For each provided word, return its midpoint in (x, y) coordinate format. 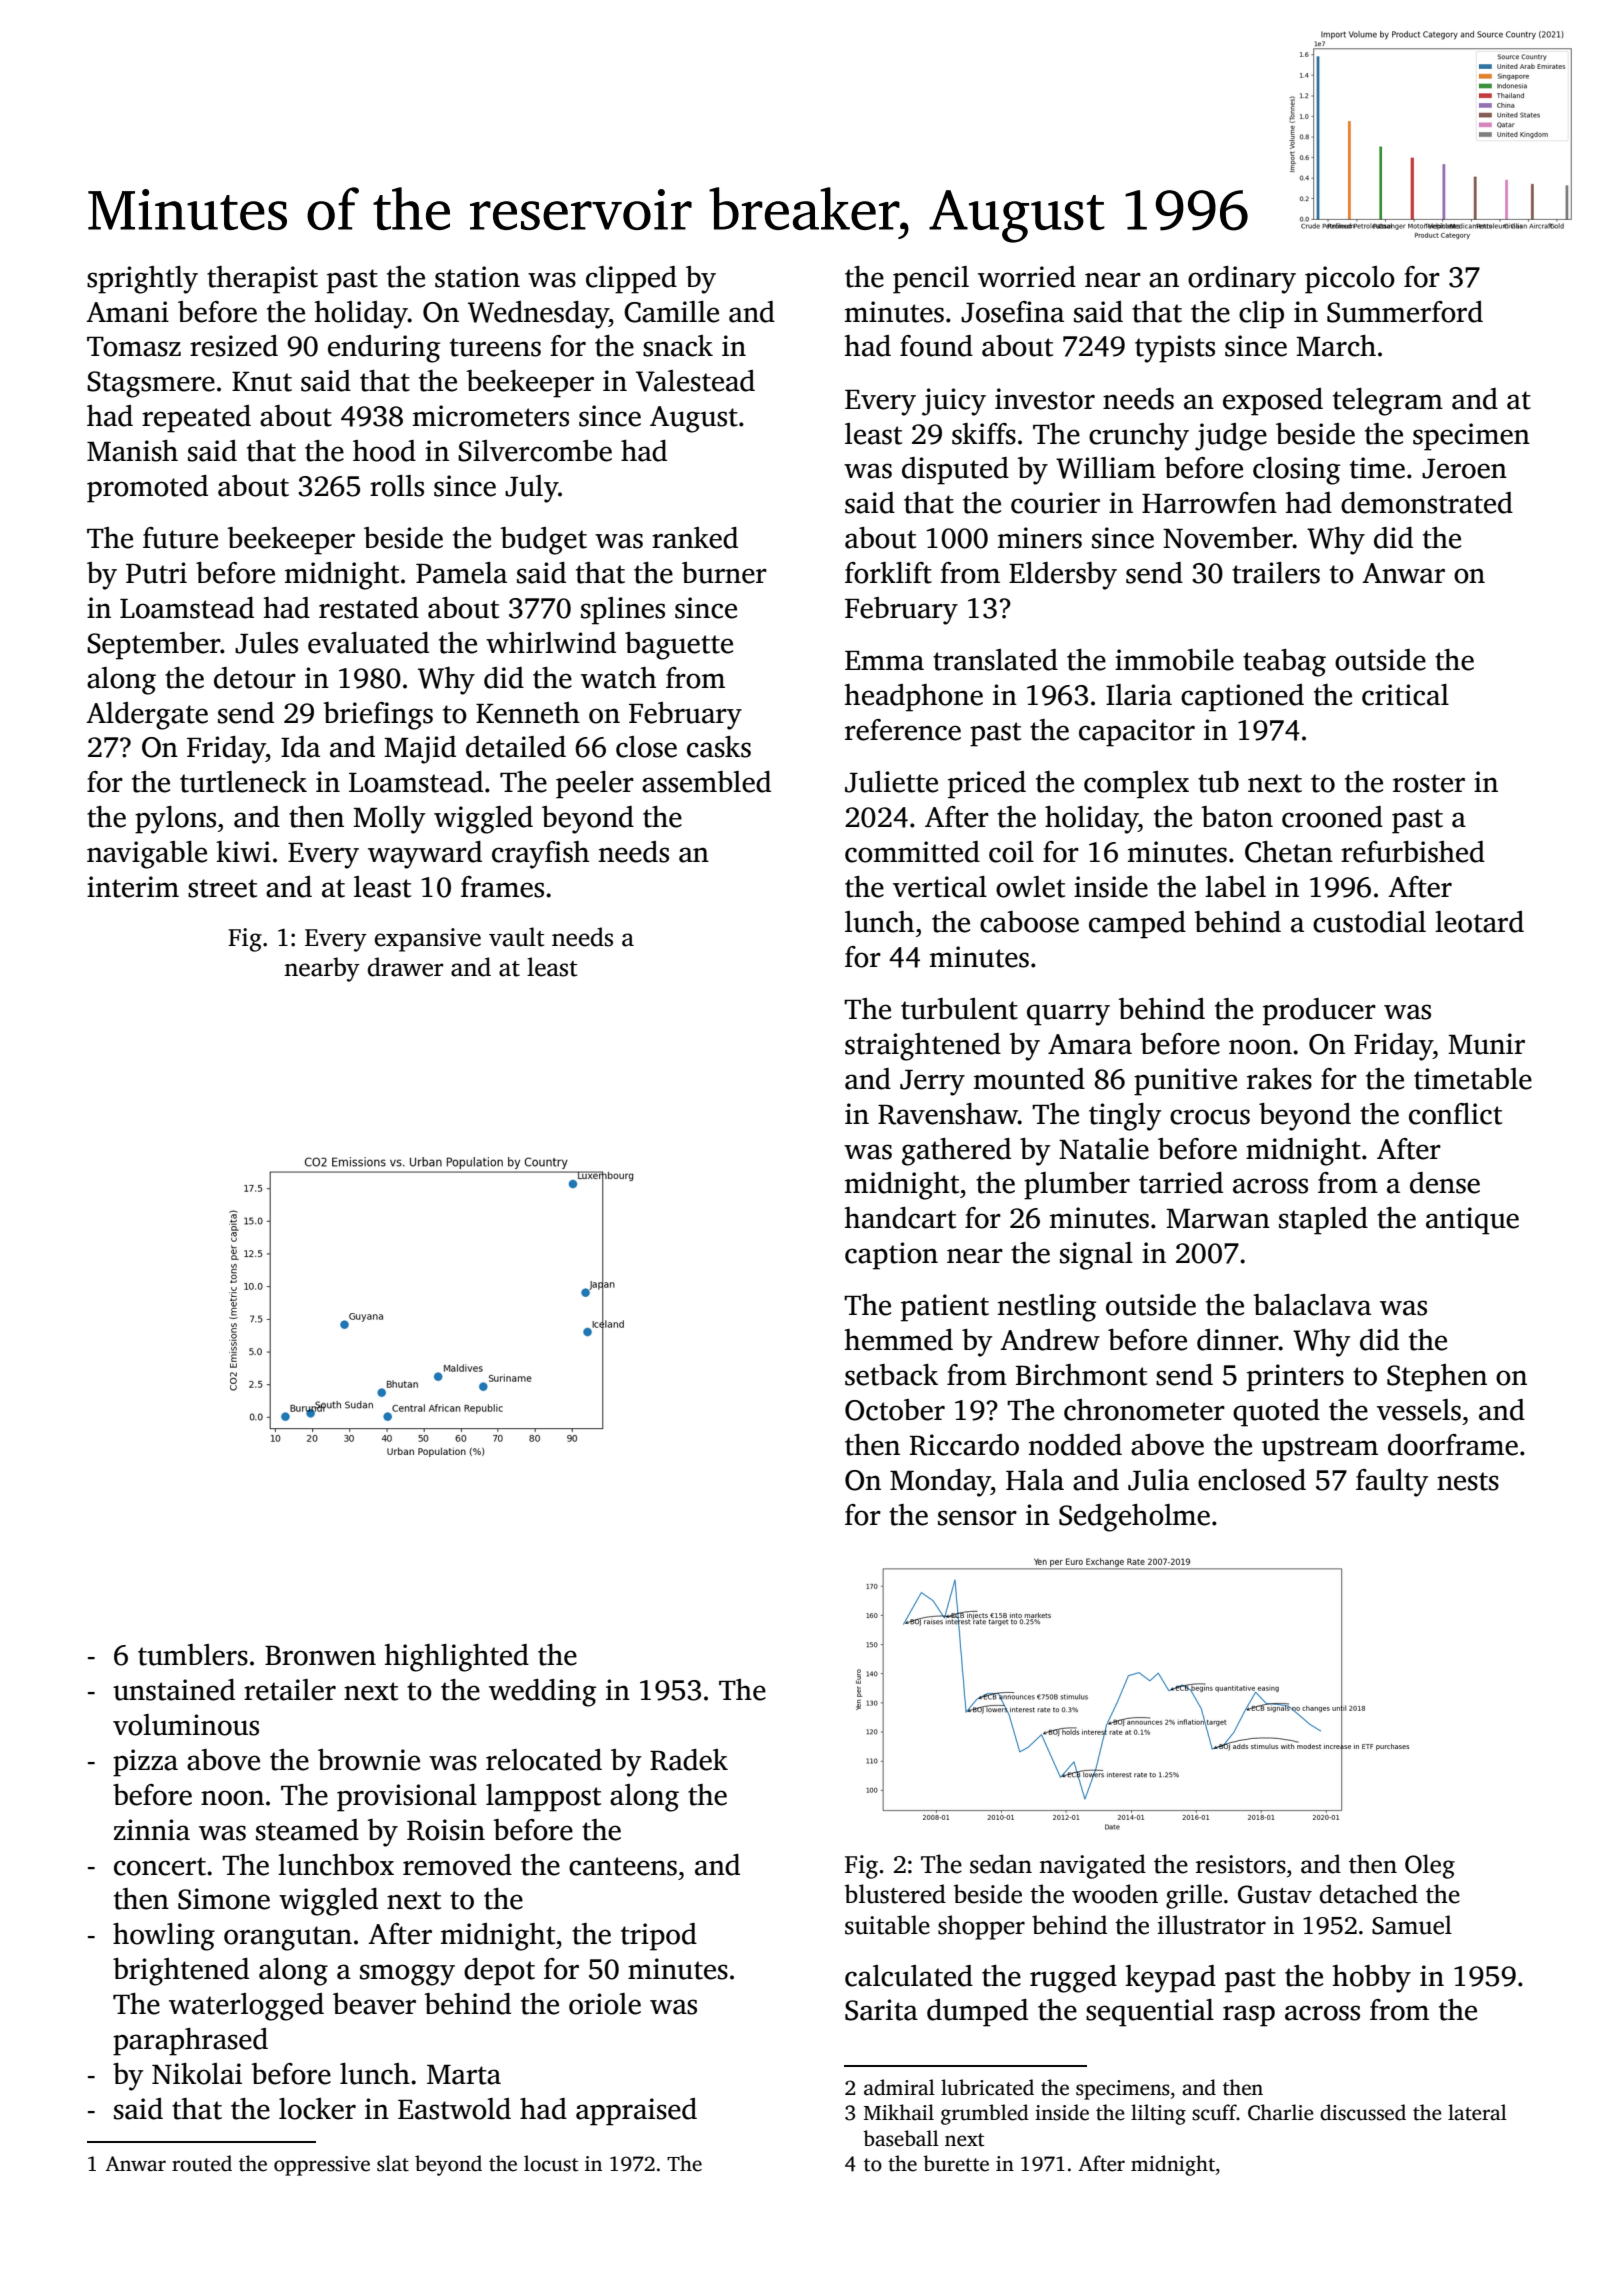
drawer (405, 967)
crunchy (1139, 437)
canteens (623, 1866)
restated (369, 608)
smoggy (407, 1975)
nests (1468, 1481)
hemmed (899, 1340)
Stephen (1437, 1378)
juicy (954, 402)
